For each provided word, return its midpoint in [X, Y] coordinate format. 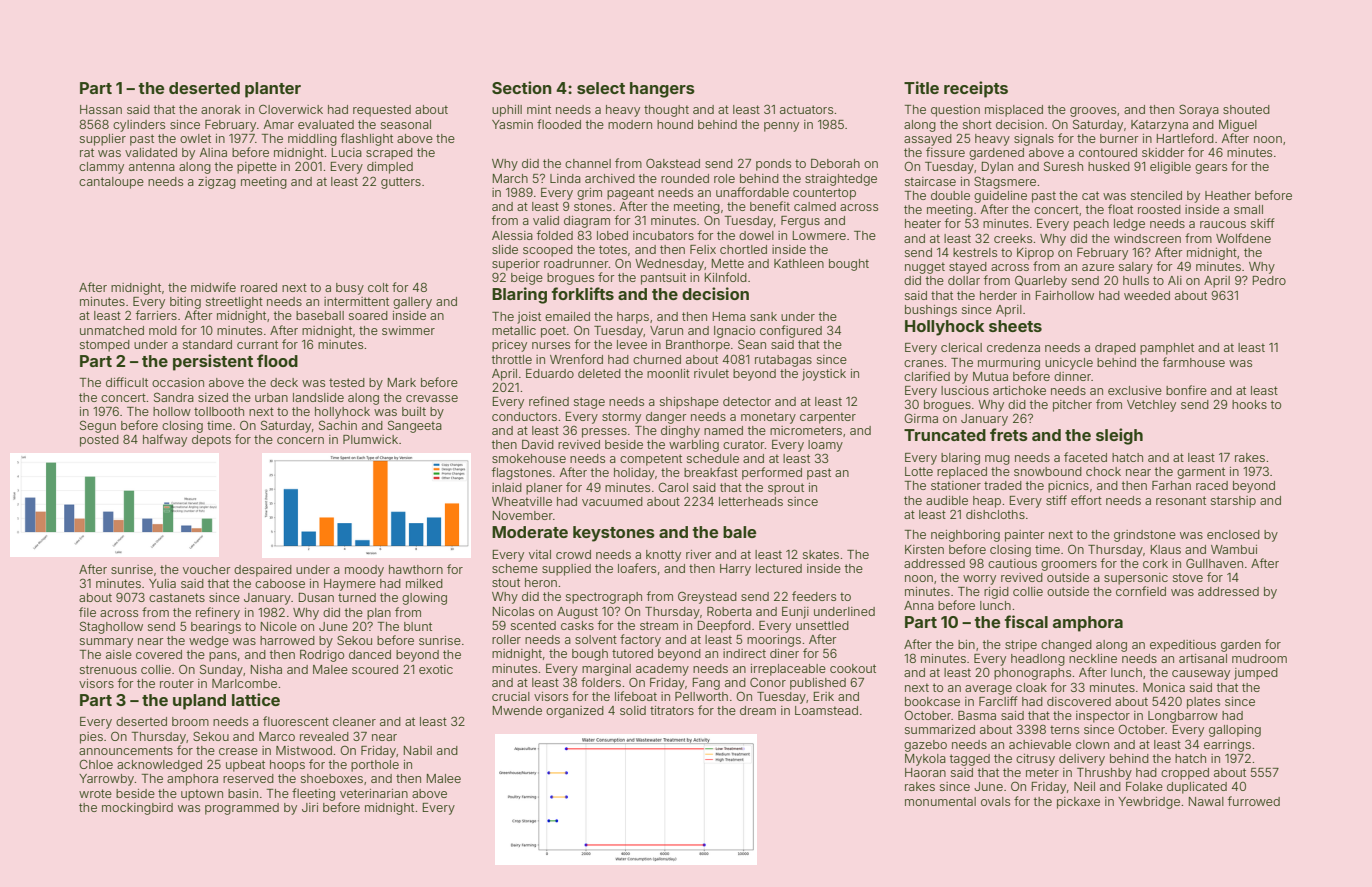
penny [781, 127]
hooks [1249, 404]
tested [347, 382]
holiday [634, 474]
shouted [1246, 109]
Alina [213, 152]
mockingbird [137, 809]
